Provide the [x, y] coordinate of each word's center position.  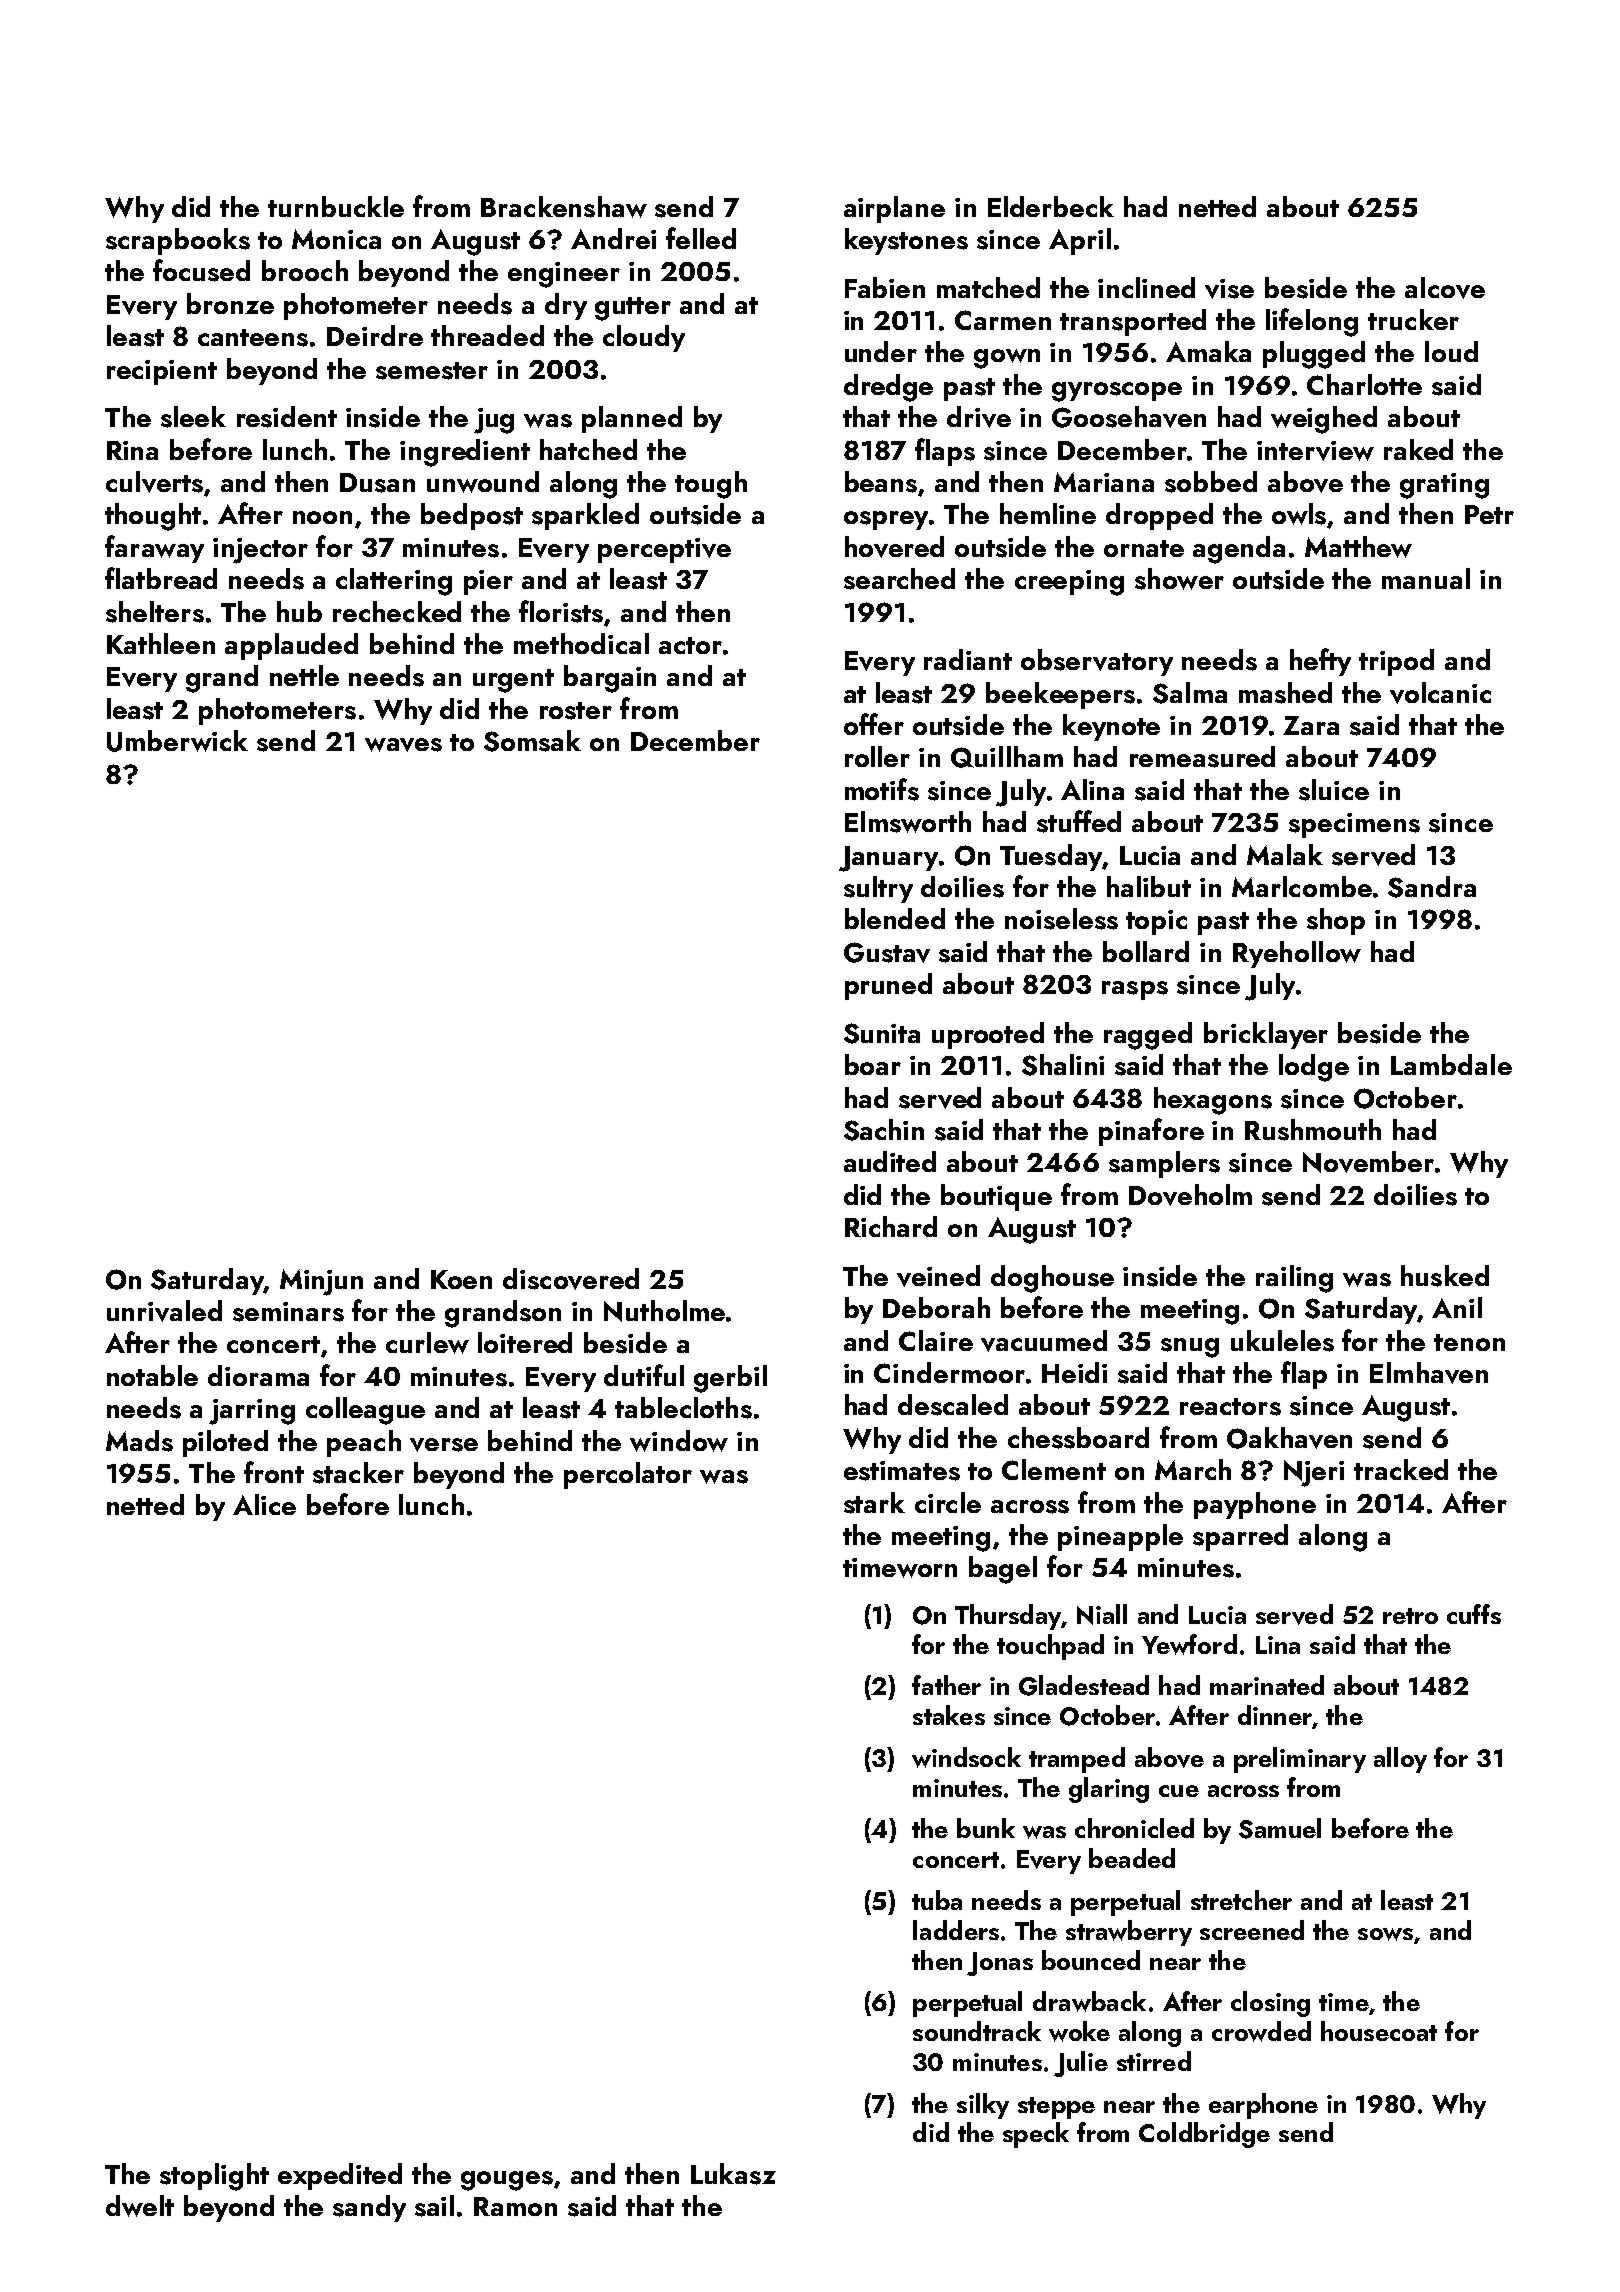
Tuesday [1051, 857]
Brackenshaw [564, 207]
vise [1229, 289]
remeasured [1202, 757]
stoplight [214, 2177]
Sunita [882, 1033]
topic [1156, 922]
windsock [966, 1757]
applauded [291, 646]
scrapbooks [178, 241]
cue [1179, 1791]
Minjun [321, 1282]
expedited [340, 2176]
